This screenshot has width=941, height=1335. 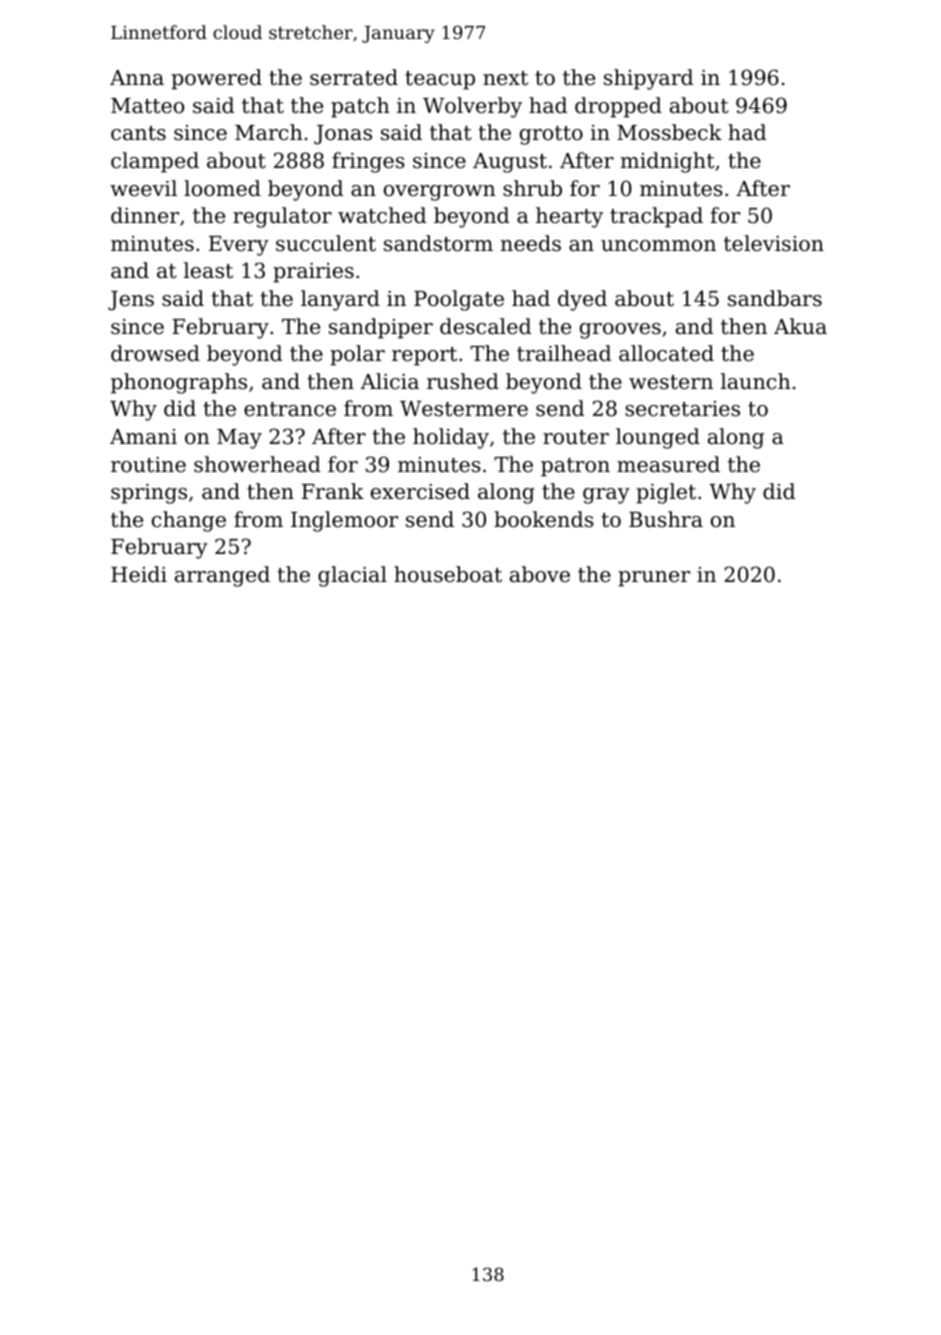 I want to click on holiday, so click(x=451, y=438).
